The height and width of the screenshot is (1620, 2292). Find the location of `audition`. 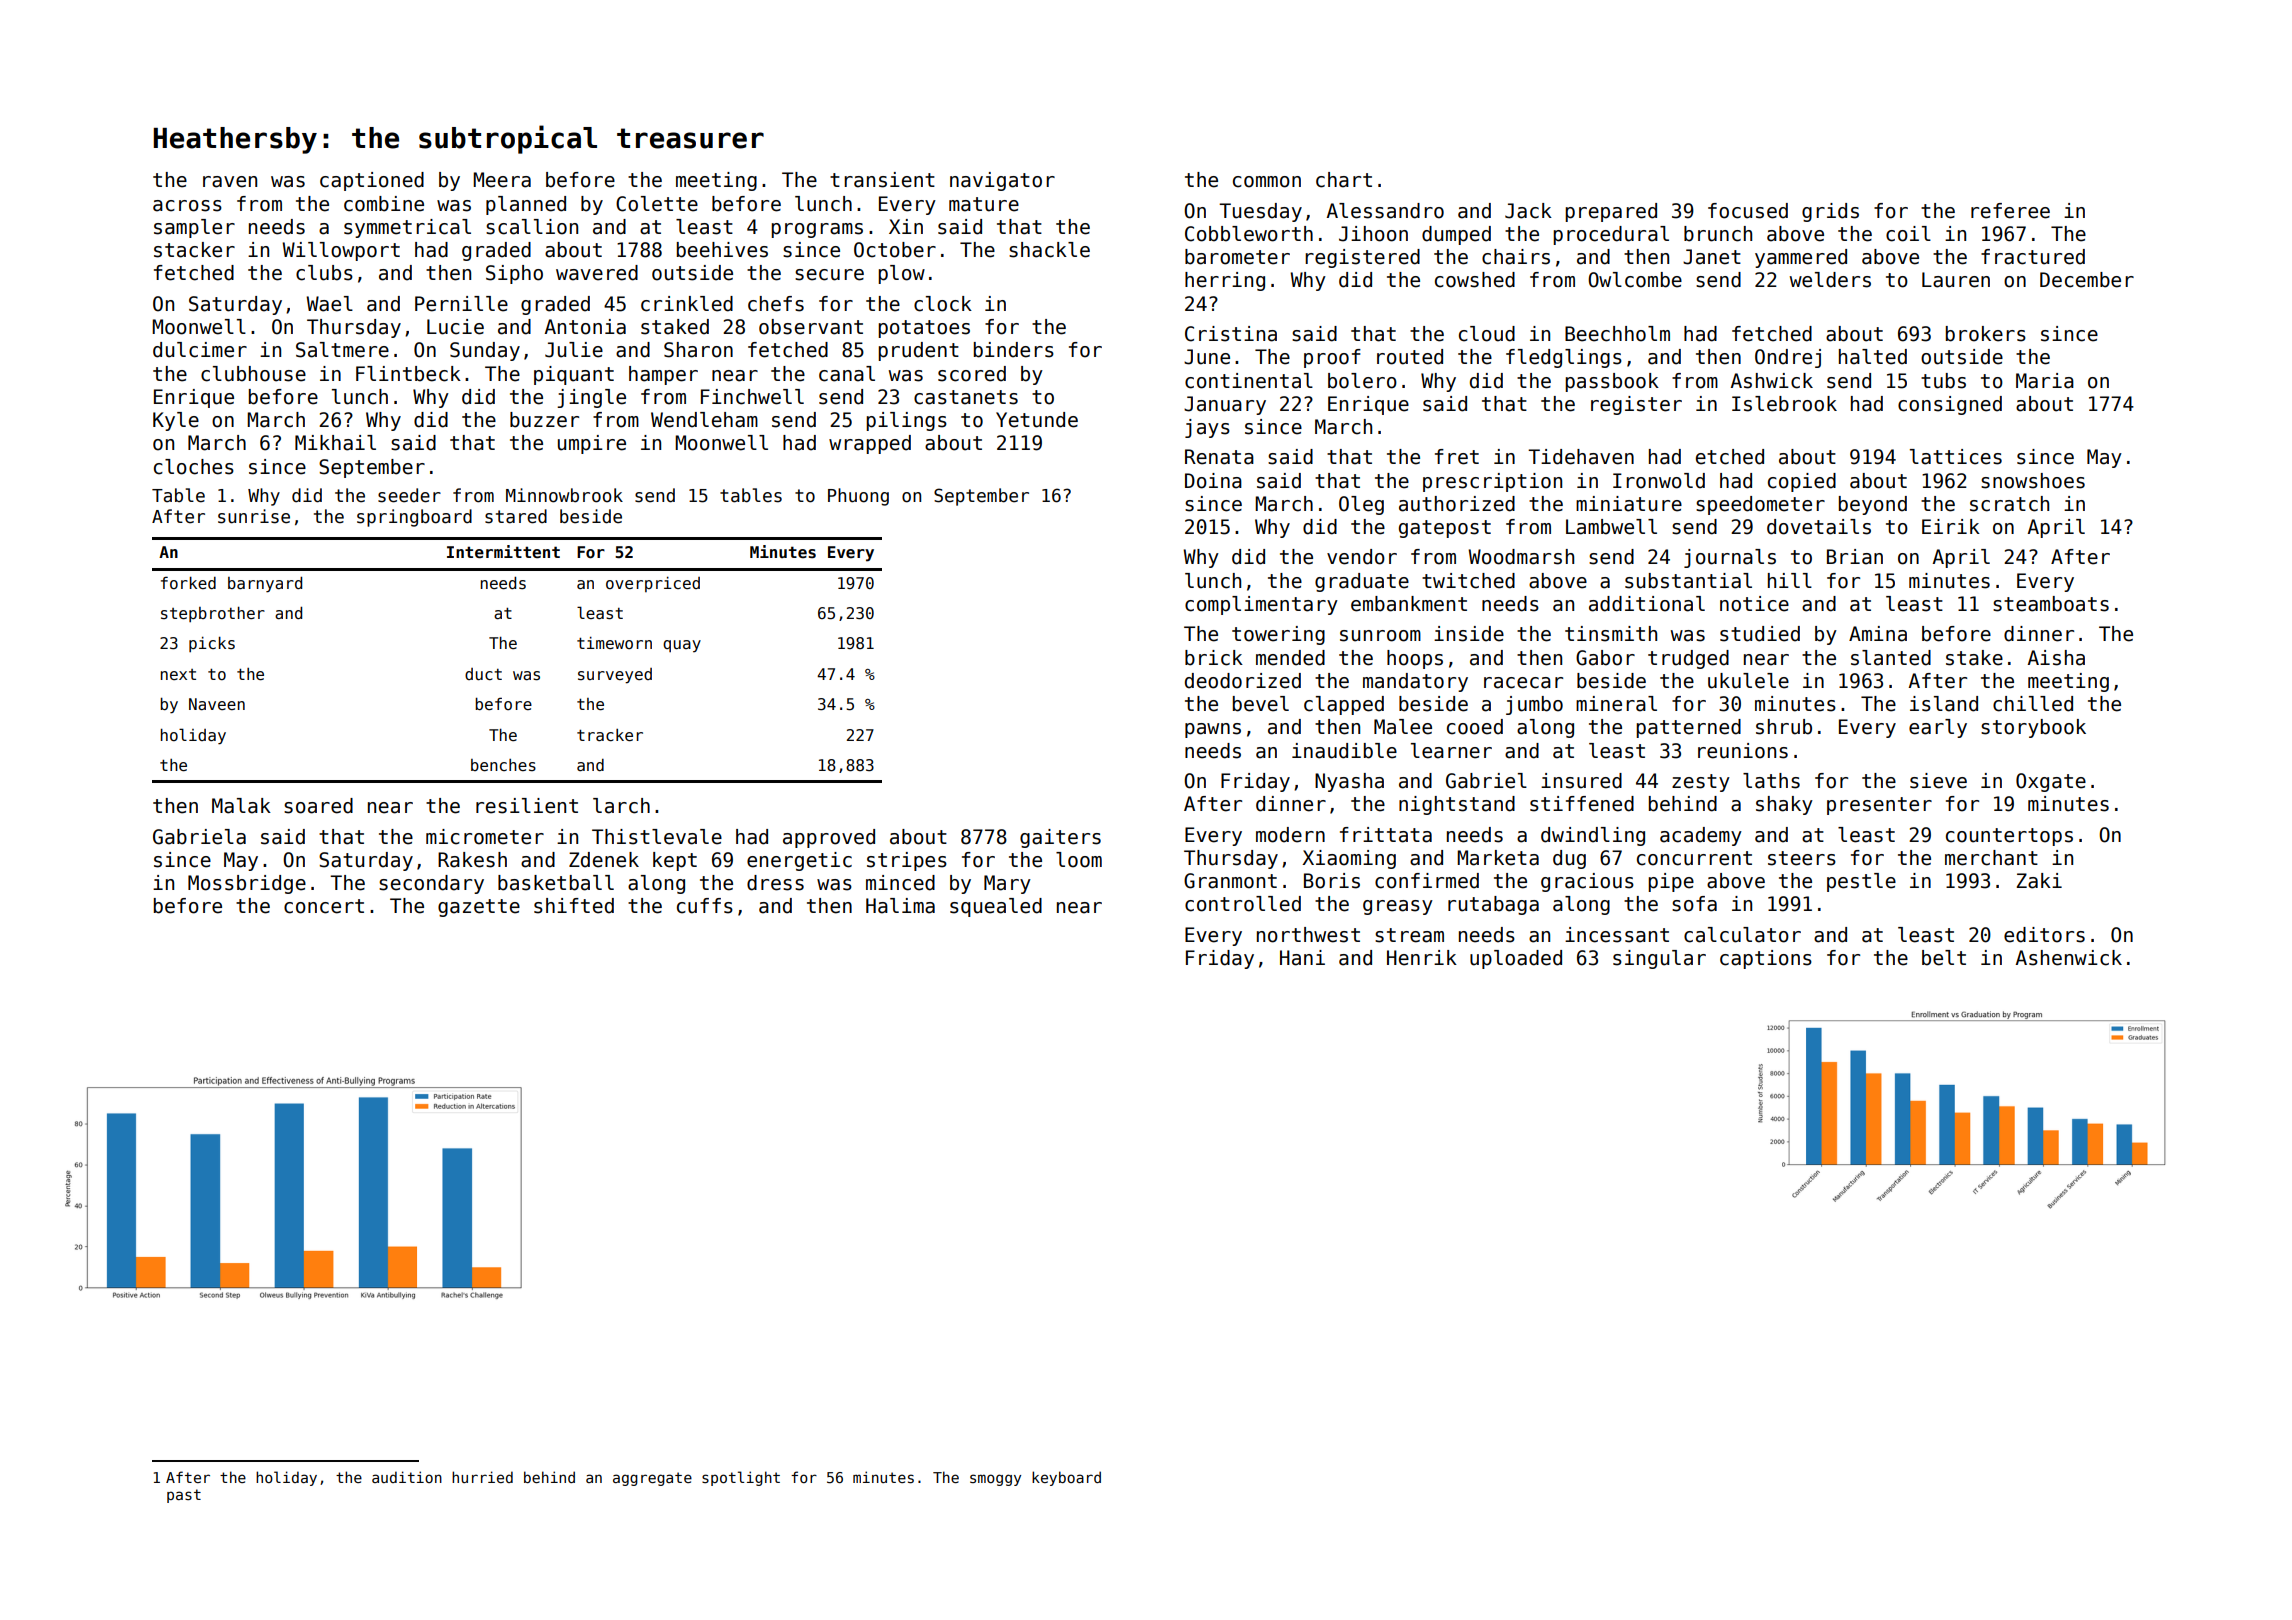

audition is located at coordinates (407, 1477).
